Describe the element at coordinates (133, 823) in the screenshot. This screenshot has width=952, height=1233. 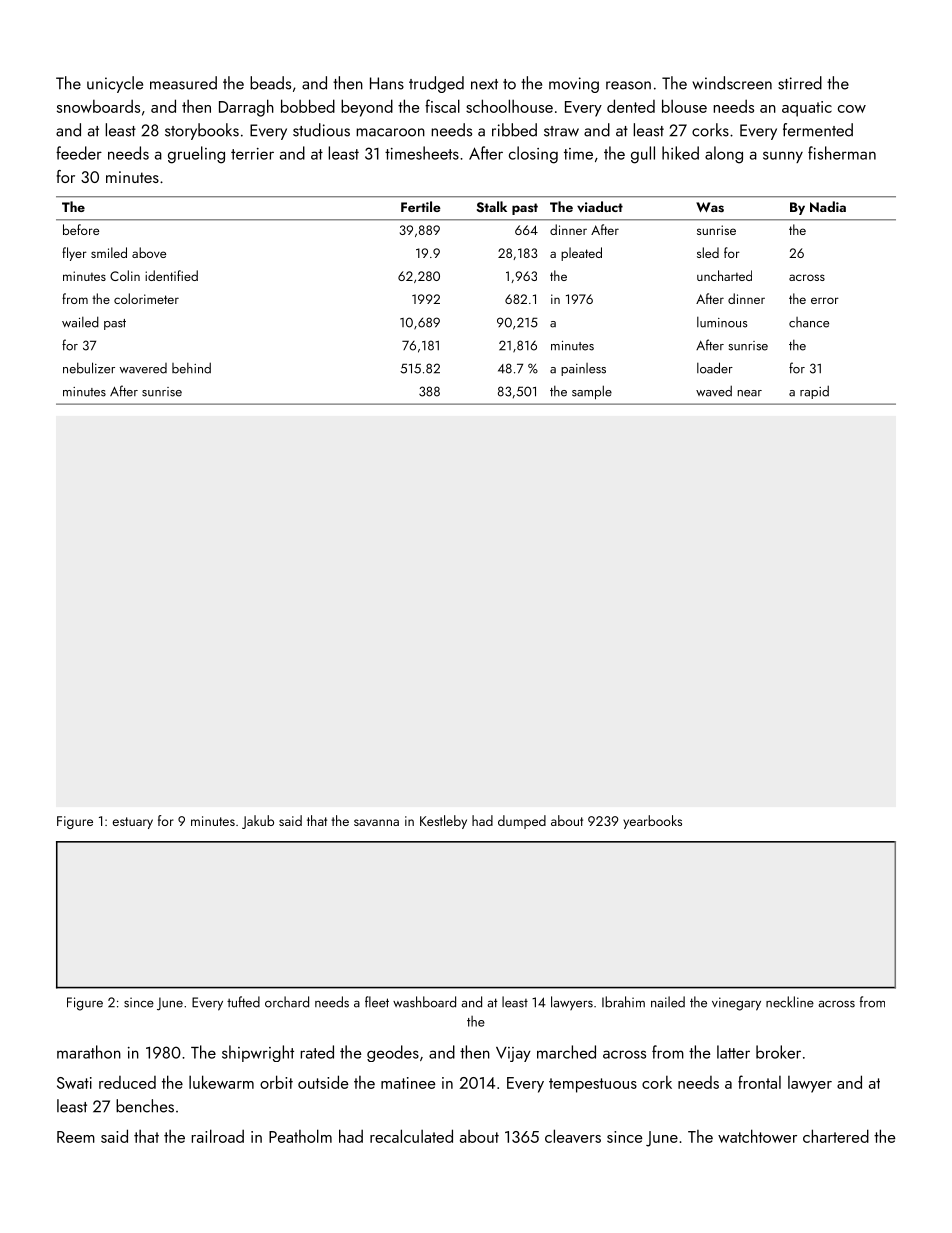
I see `estuary` at that location.
